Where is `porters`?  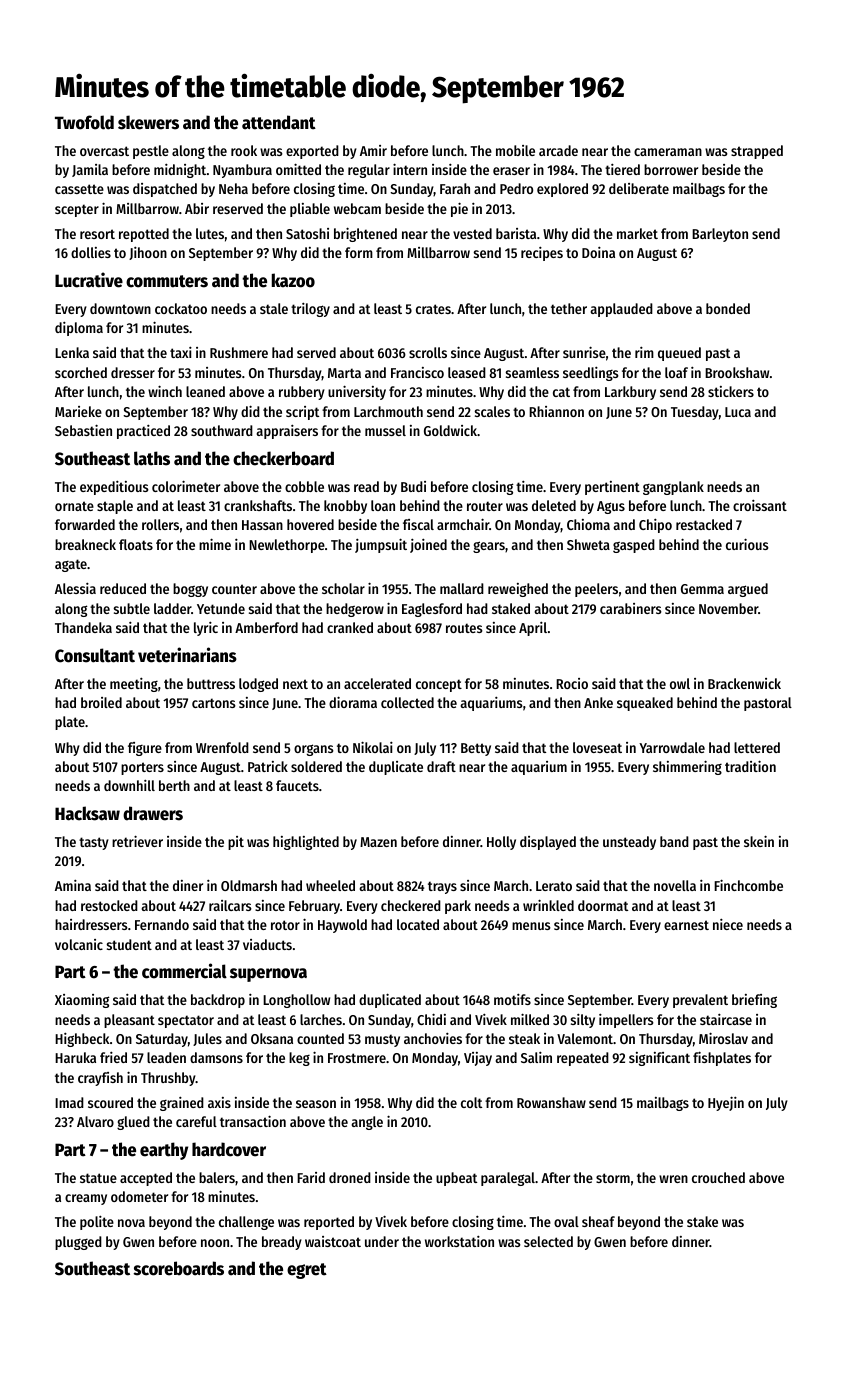
porters is located at coordinates (142, 768).
